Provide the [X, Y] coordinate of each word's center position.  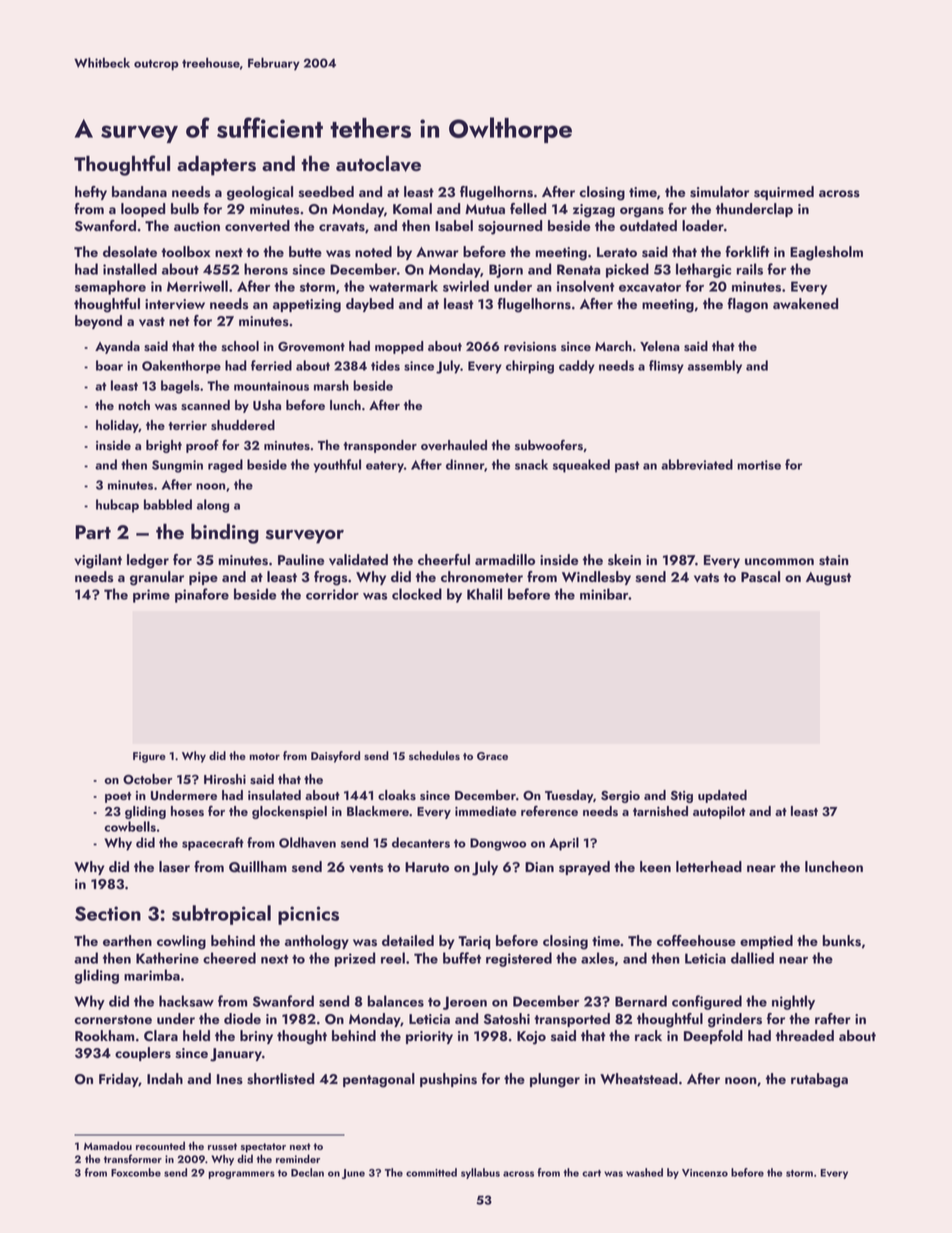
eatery [385, 467]
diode [242, 1018]
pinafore [202, 595]
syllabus [480, 1173]
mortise [759, 465]
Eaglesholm [826, 253]
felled [528, 208]
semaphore [110, 287]
